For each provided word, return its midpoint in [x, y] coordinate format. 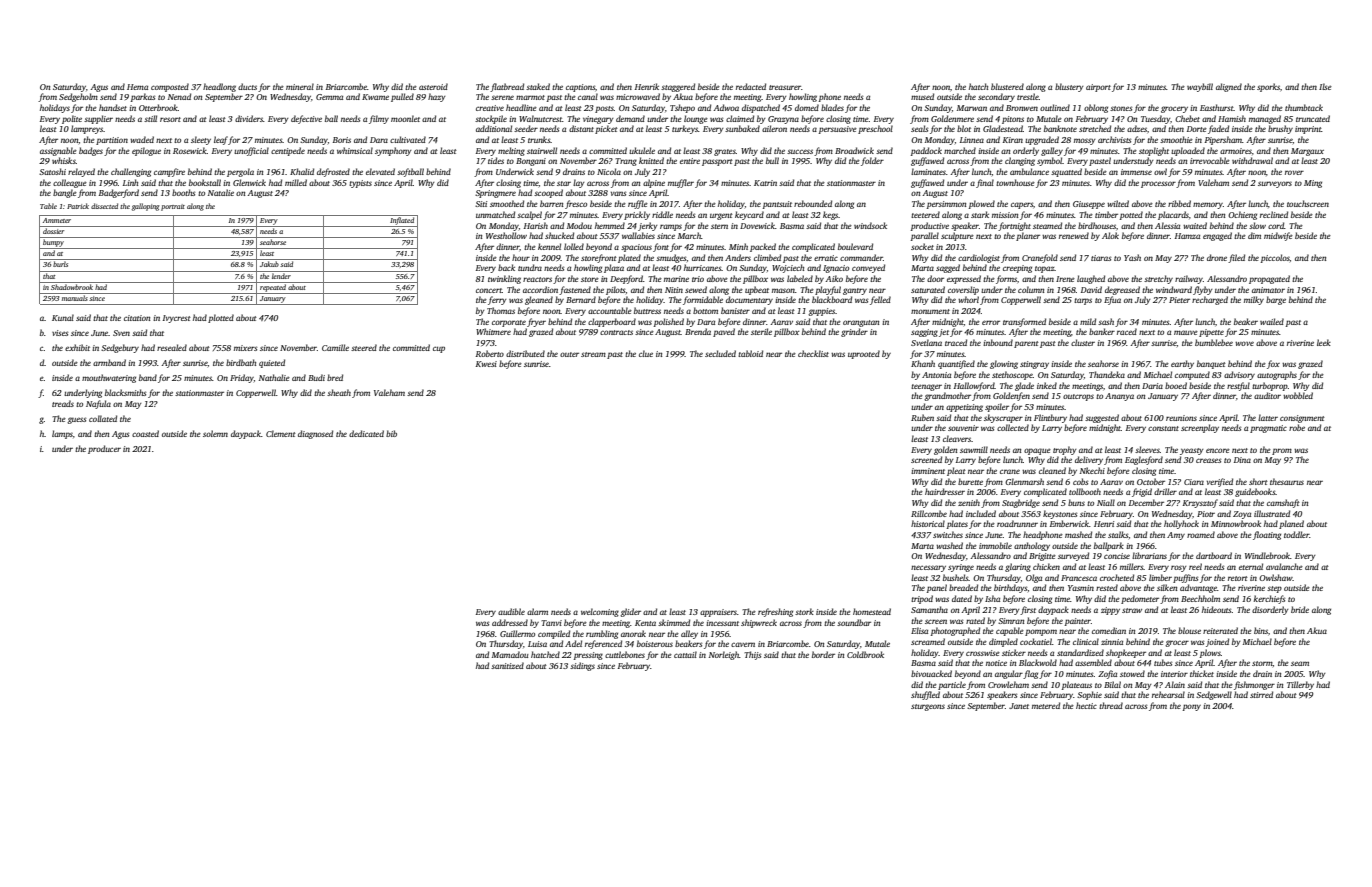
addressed [510, 622]
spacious [636, 248]
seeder [526, 128]
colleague [70, 183]
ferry [497, 300]
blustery [1069, 87]
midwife [1278, 236]
